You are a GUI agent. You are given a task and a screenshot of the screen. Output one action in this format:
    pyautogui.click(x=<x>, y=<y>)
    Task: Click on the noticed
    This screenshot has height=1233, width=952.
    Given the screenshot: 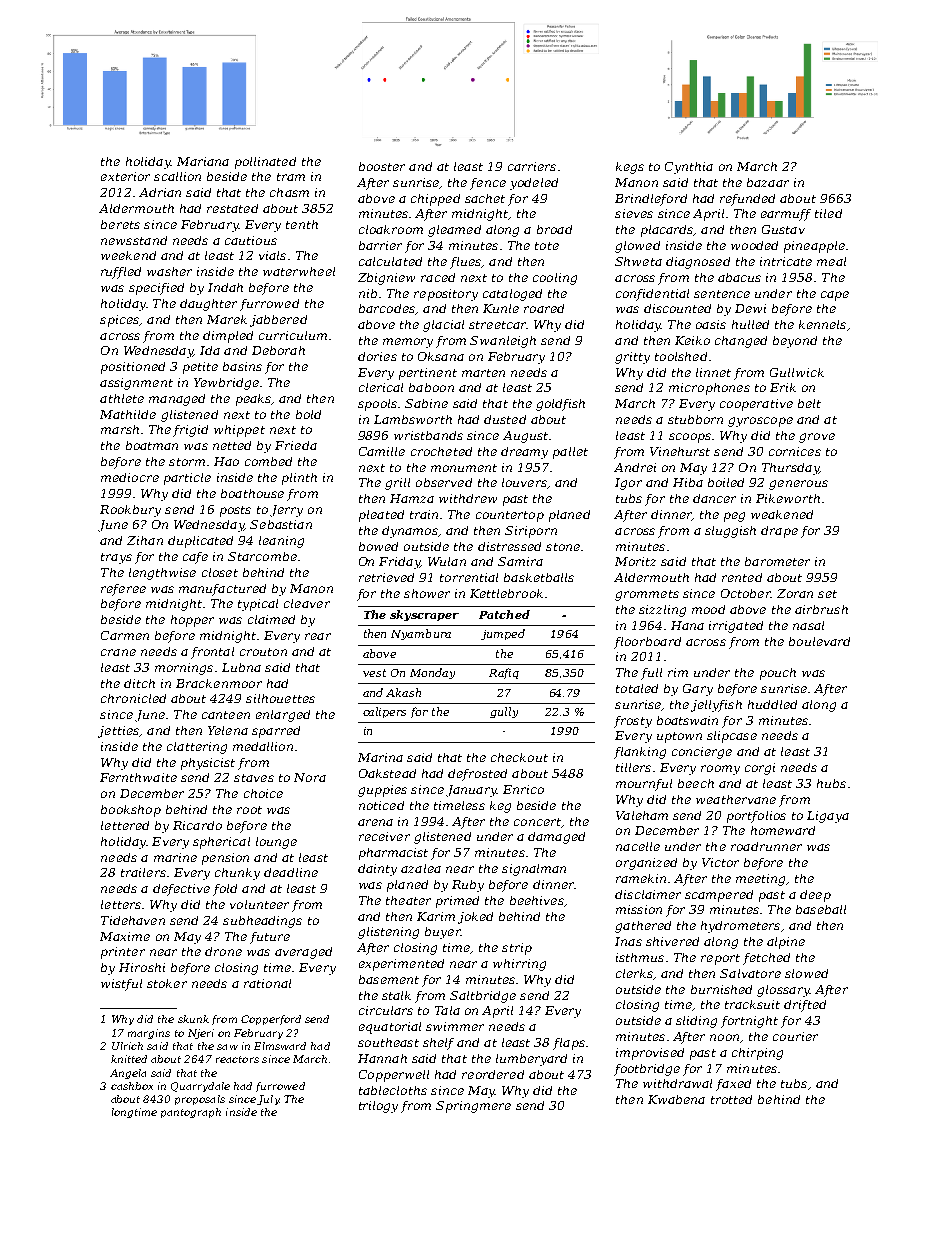 What is the action you would take?
    pyautogui.click(x=381, y=805)
